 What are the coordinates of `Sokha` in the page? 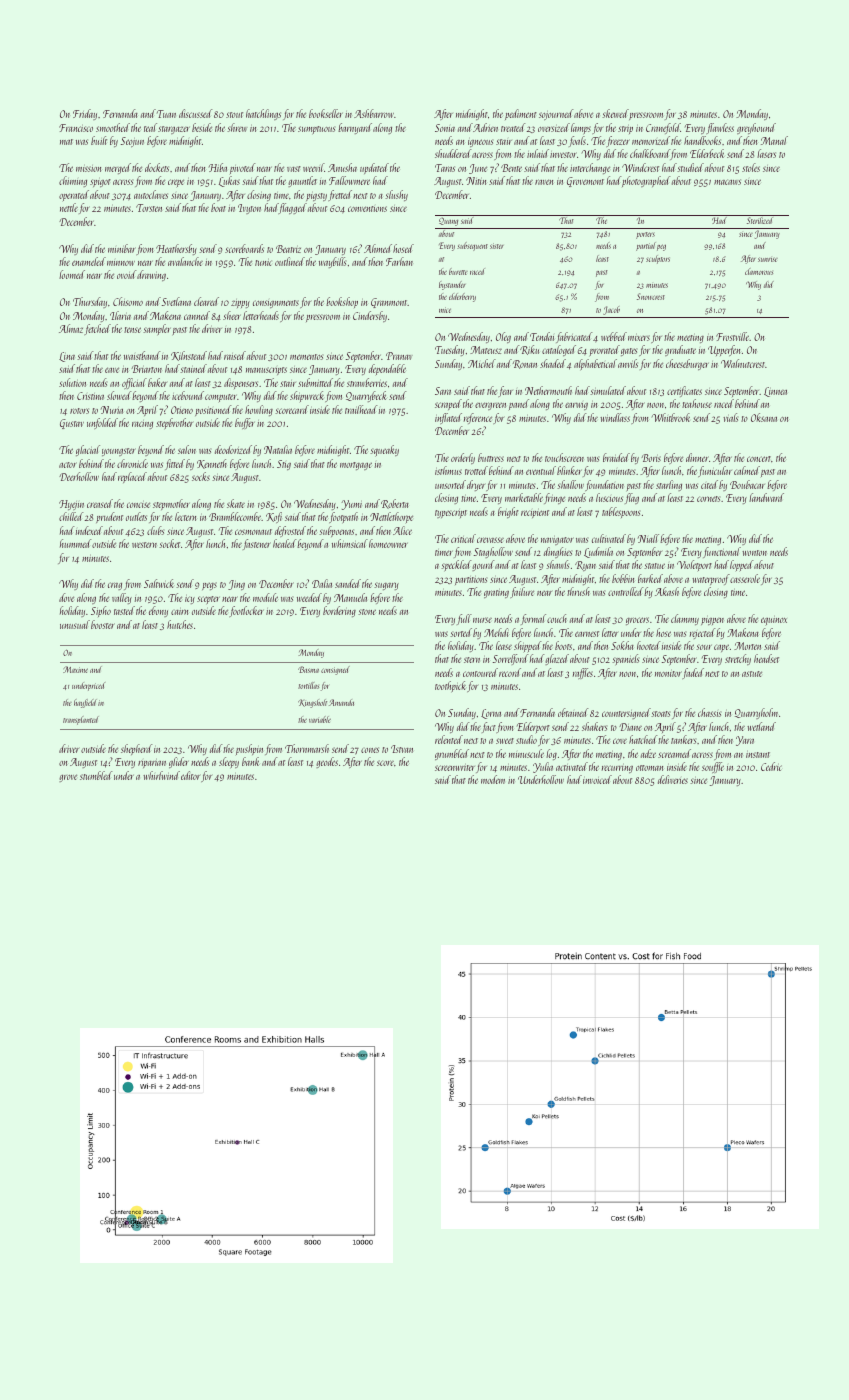 It's located at (622, 645).
